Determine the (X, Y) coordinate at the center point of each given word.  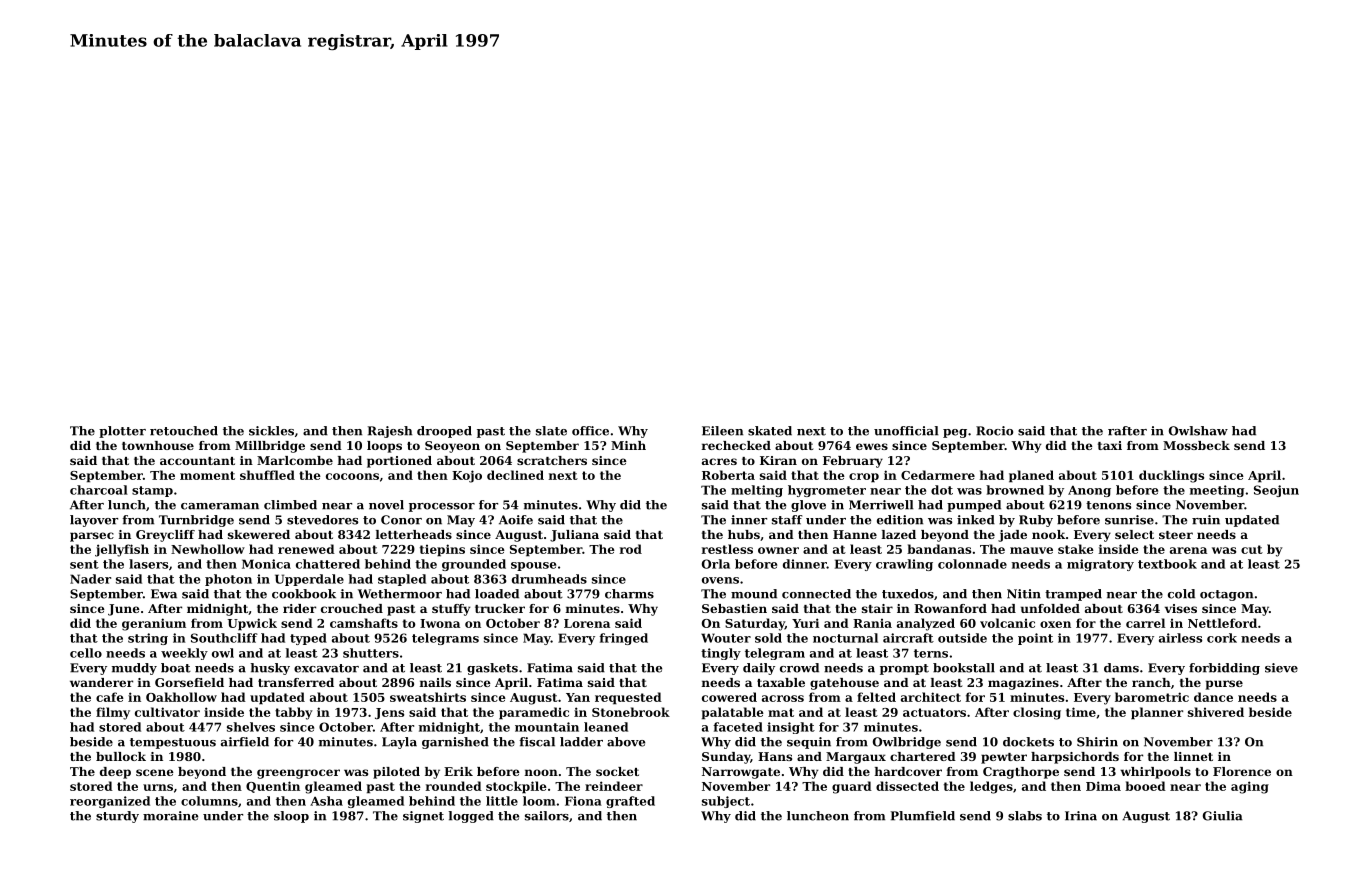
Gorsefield (189, 682)
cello (86, 653)
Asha (326, 801)
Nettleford (1222, 623)
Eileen (722, 431)
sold (768, 638)
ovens (720, 580)
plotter (122, 432)
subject (726, 802)
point (1035, 639)
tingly (721, 654)
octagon (1226, 595)
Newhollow (208, 549)
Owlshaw (1198, 431)
